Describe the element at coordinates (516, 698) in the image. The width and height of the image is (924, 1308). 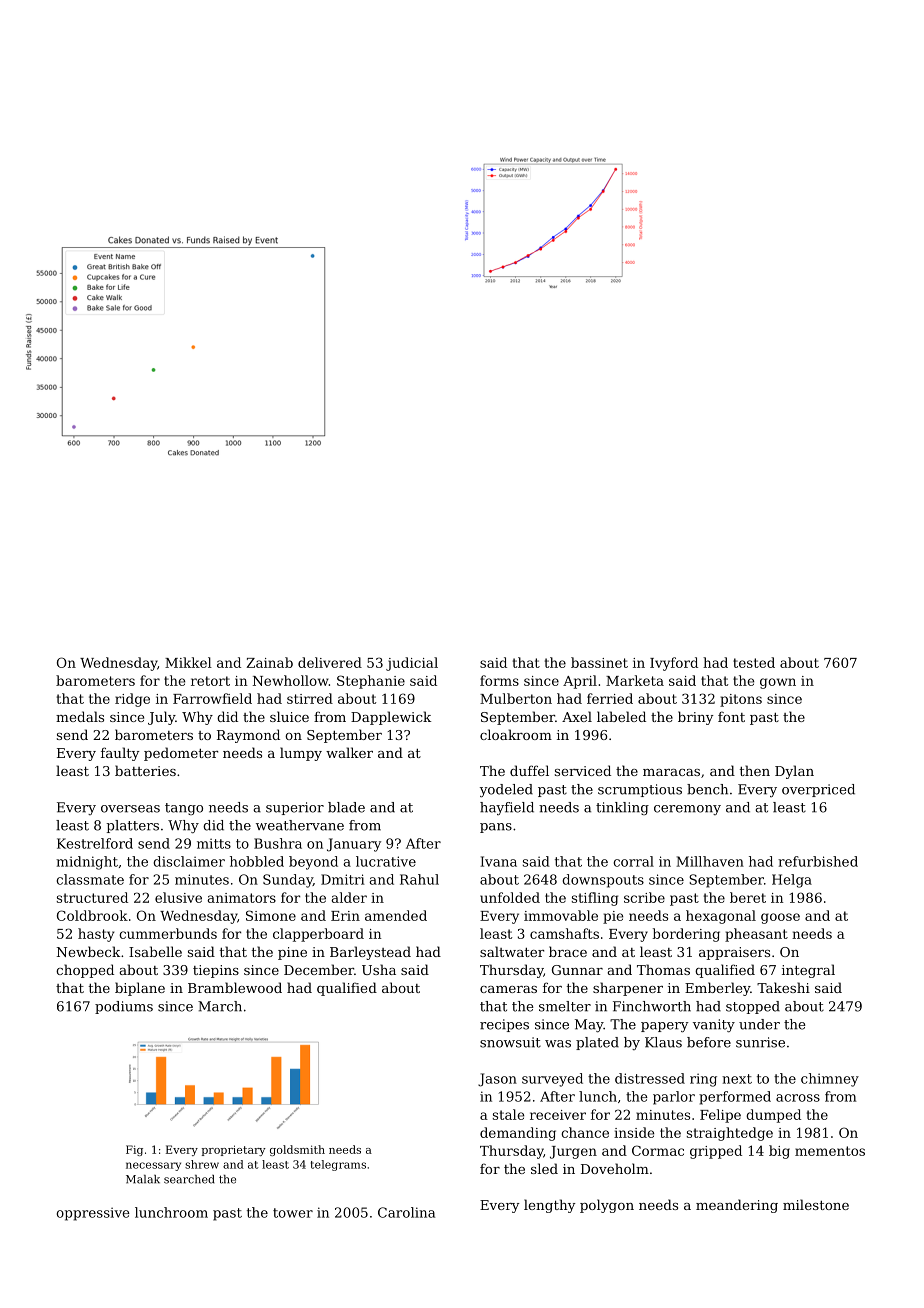
I see `Mulberton` at that location.
